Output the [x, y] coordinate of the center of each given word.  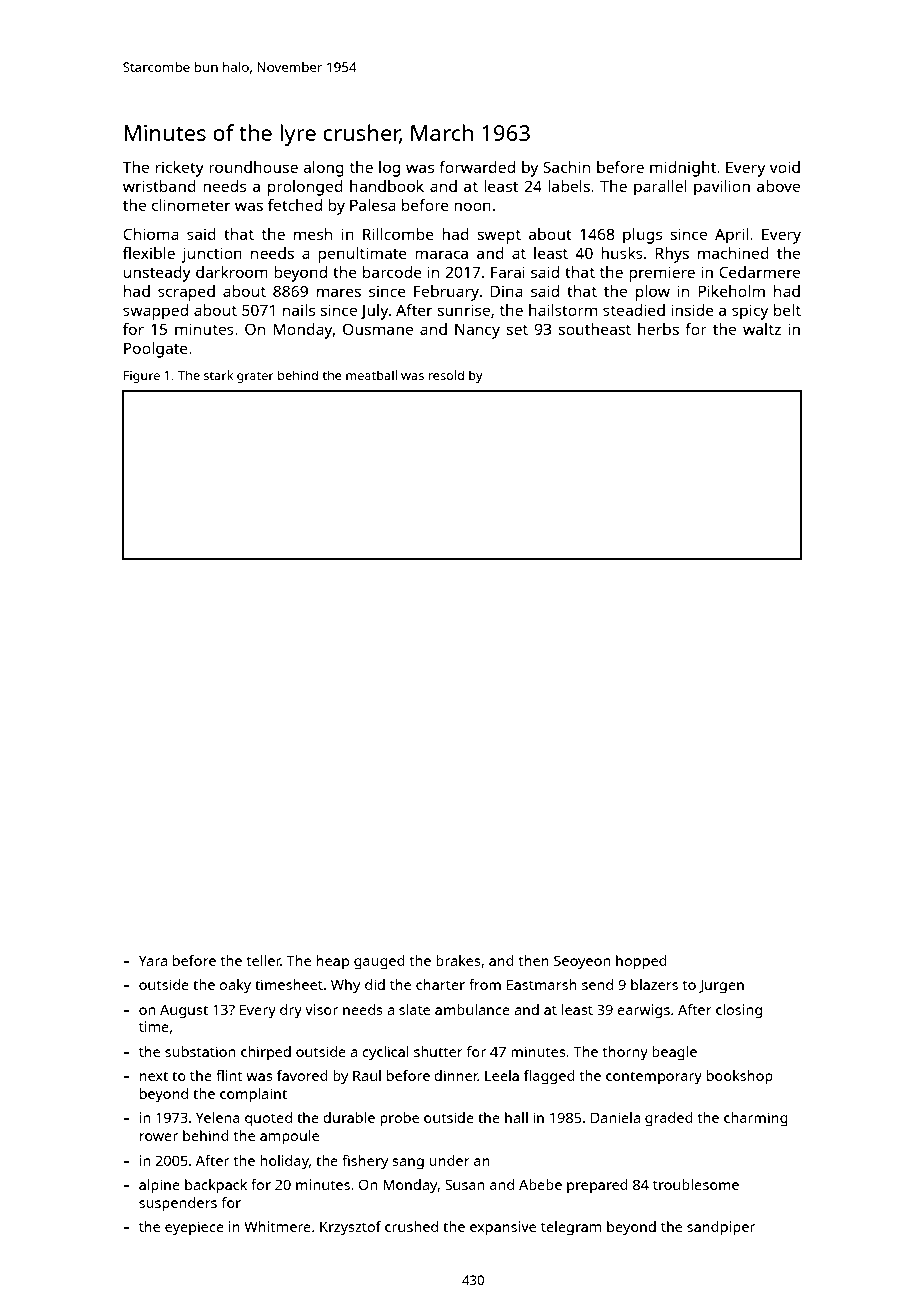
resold [446, 375]
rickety [180, 169]
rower [159, 1137]
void [785, 167]
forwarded [477, 167]
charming [756, 1119]
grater [255, 377]
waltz [762, 329]
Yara [153, 960]
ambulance [472, 1009]
